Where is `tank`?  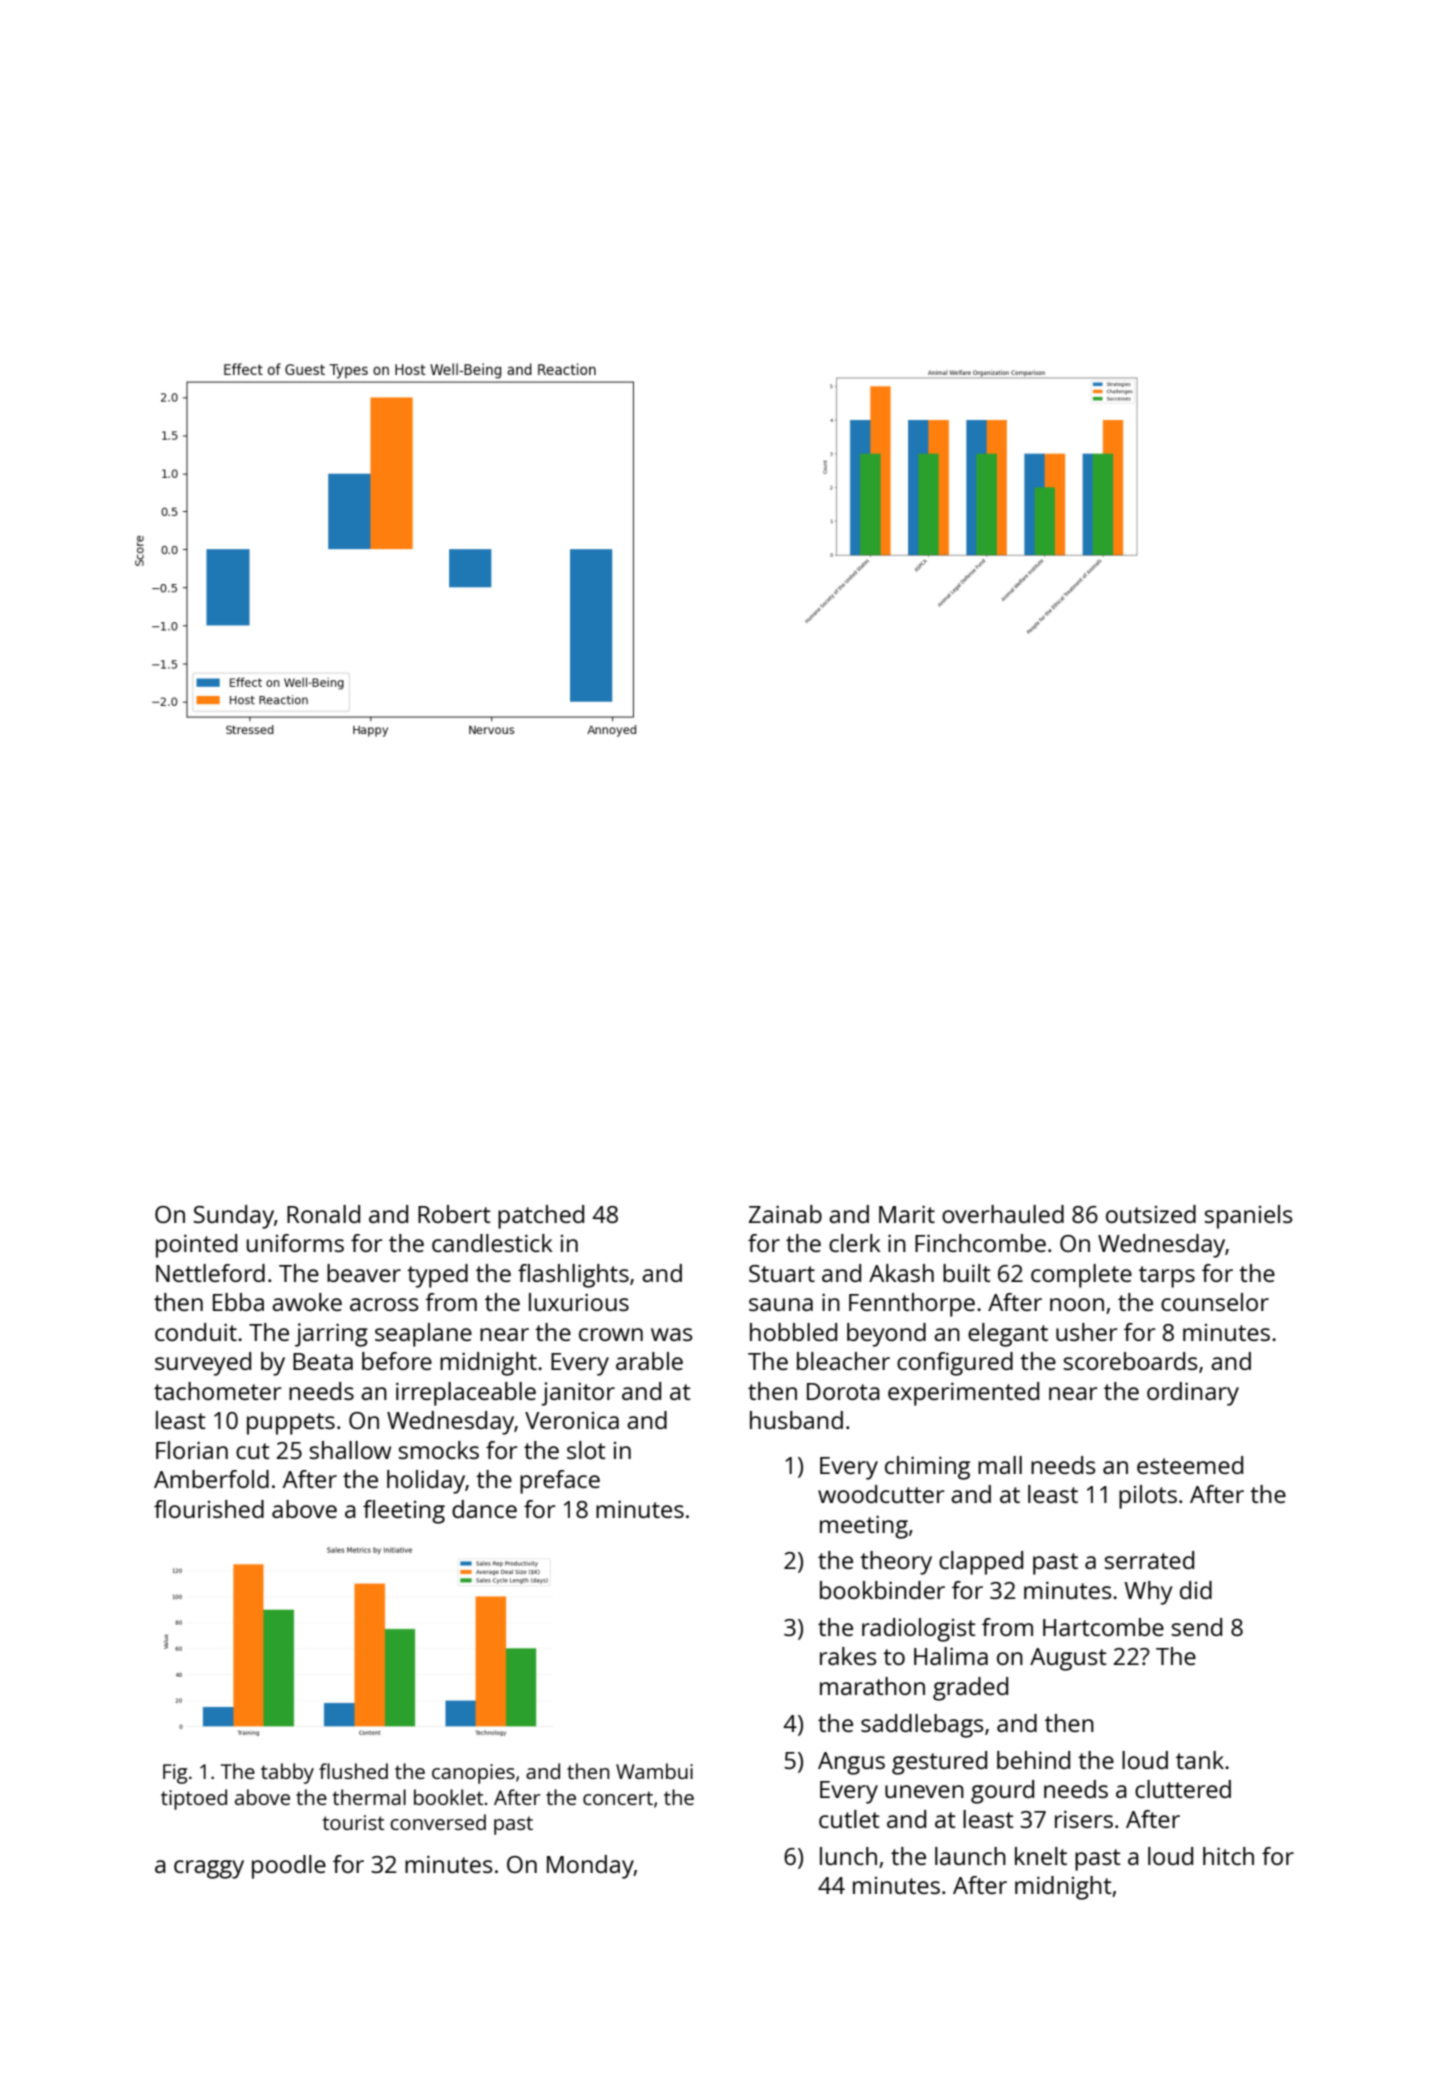 tank is located at coordinates (1200, 1760).
